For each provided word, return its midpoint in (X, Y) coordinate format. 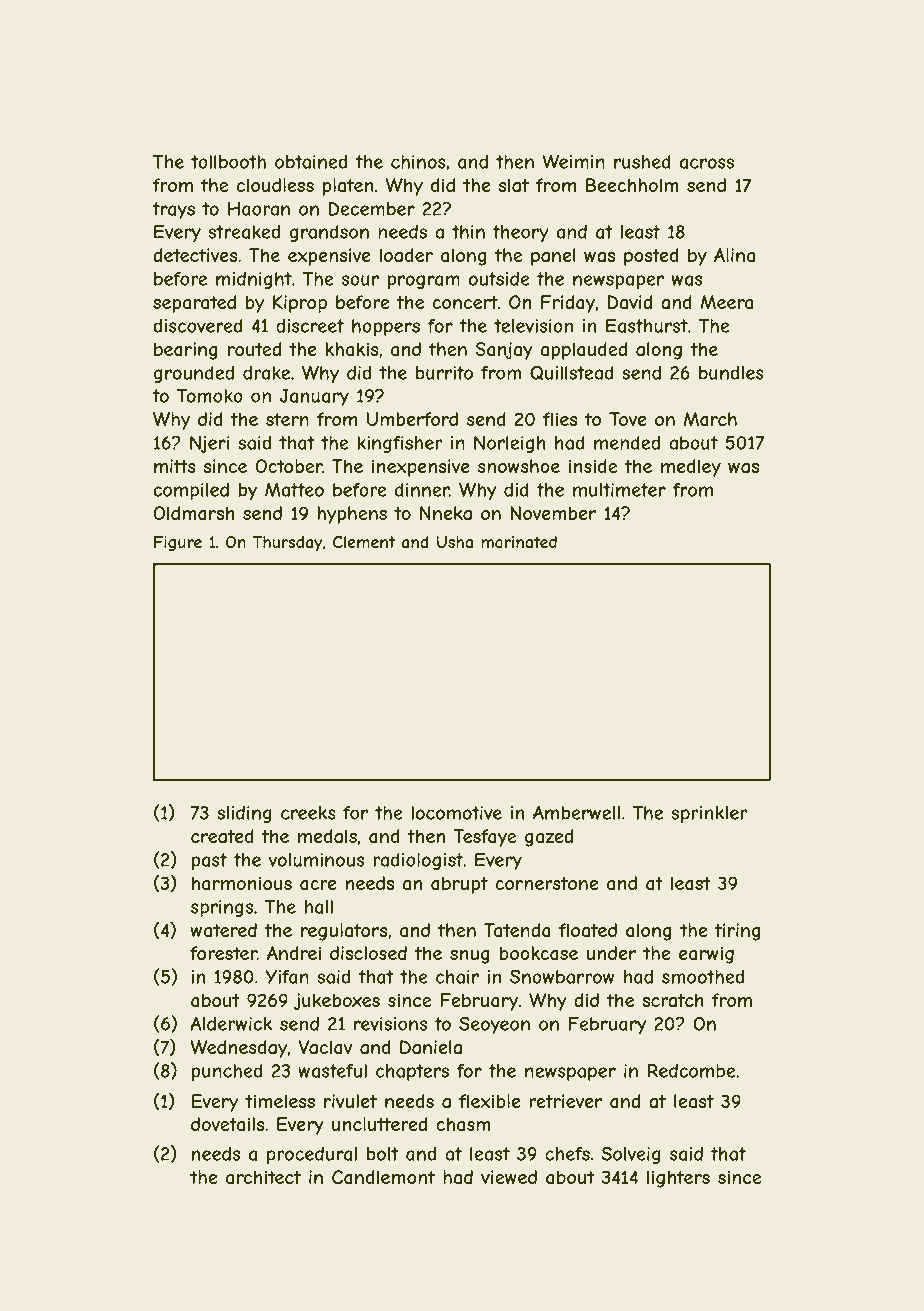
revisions (390, 1024)
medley (691, 468)
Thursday (288, 543)
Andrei (294, 953)
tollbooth (228, 162)
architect (263, 1177)
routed (254, 349)
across (707, 163)
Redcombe (692, 1070)
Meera (726, 302)
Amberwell (576, 812)
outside (499, 279)
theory (520, 233)
